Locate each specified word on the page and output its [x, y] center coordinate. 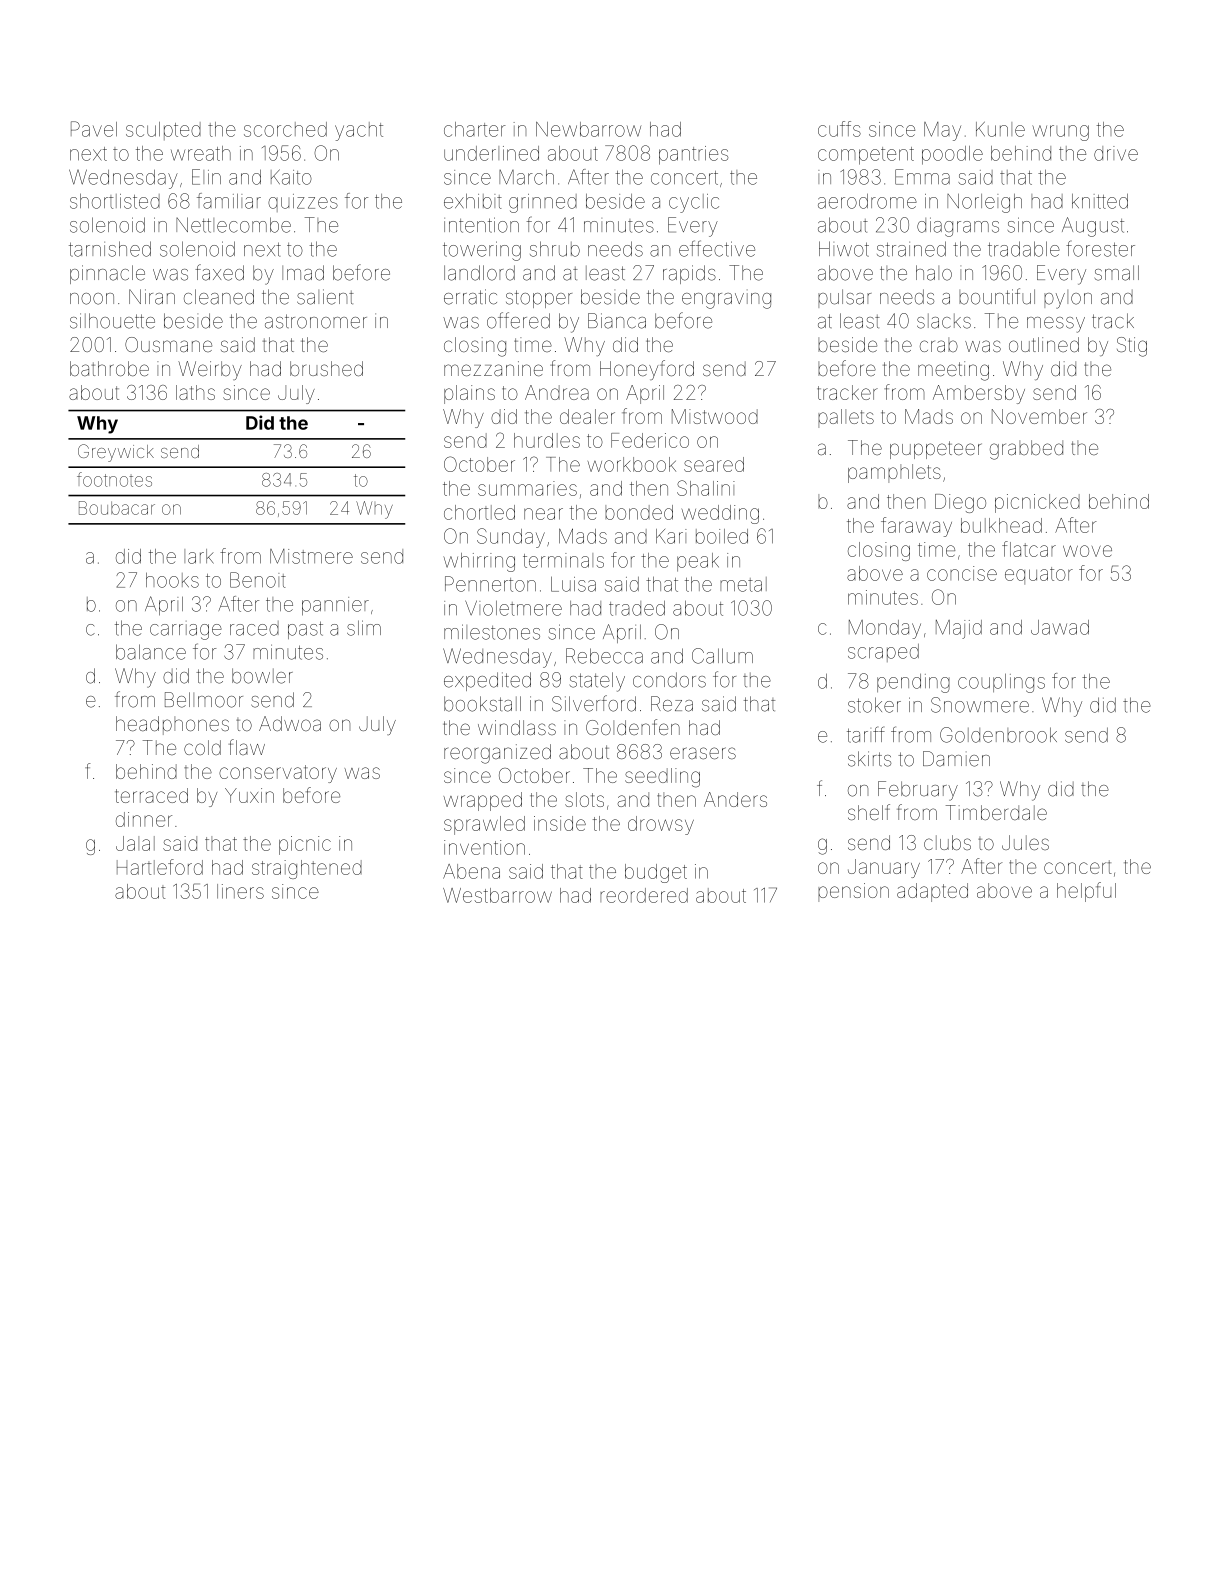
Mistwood [715, 416]
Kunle [1000, 129]
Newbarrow [588, 129]
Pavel [94, 129]
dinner [144, 819]
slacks [944, 321]
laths [195, 392]
